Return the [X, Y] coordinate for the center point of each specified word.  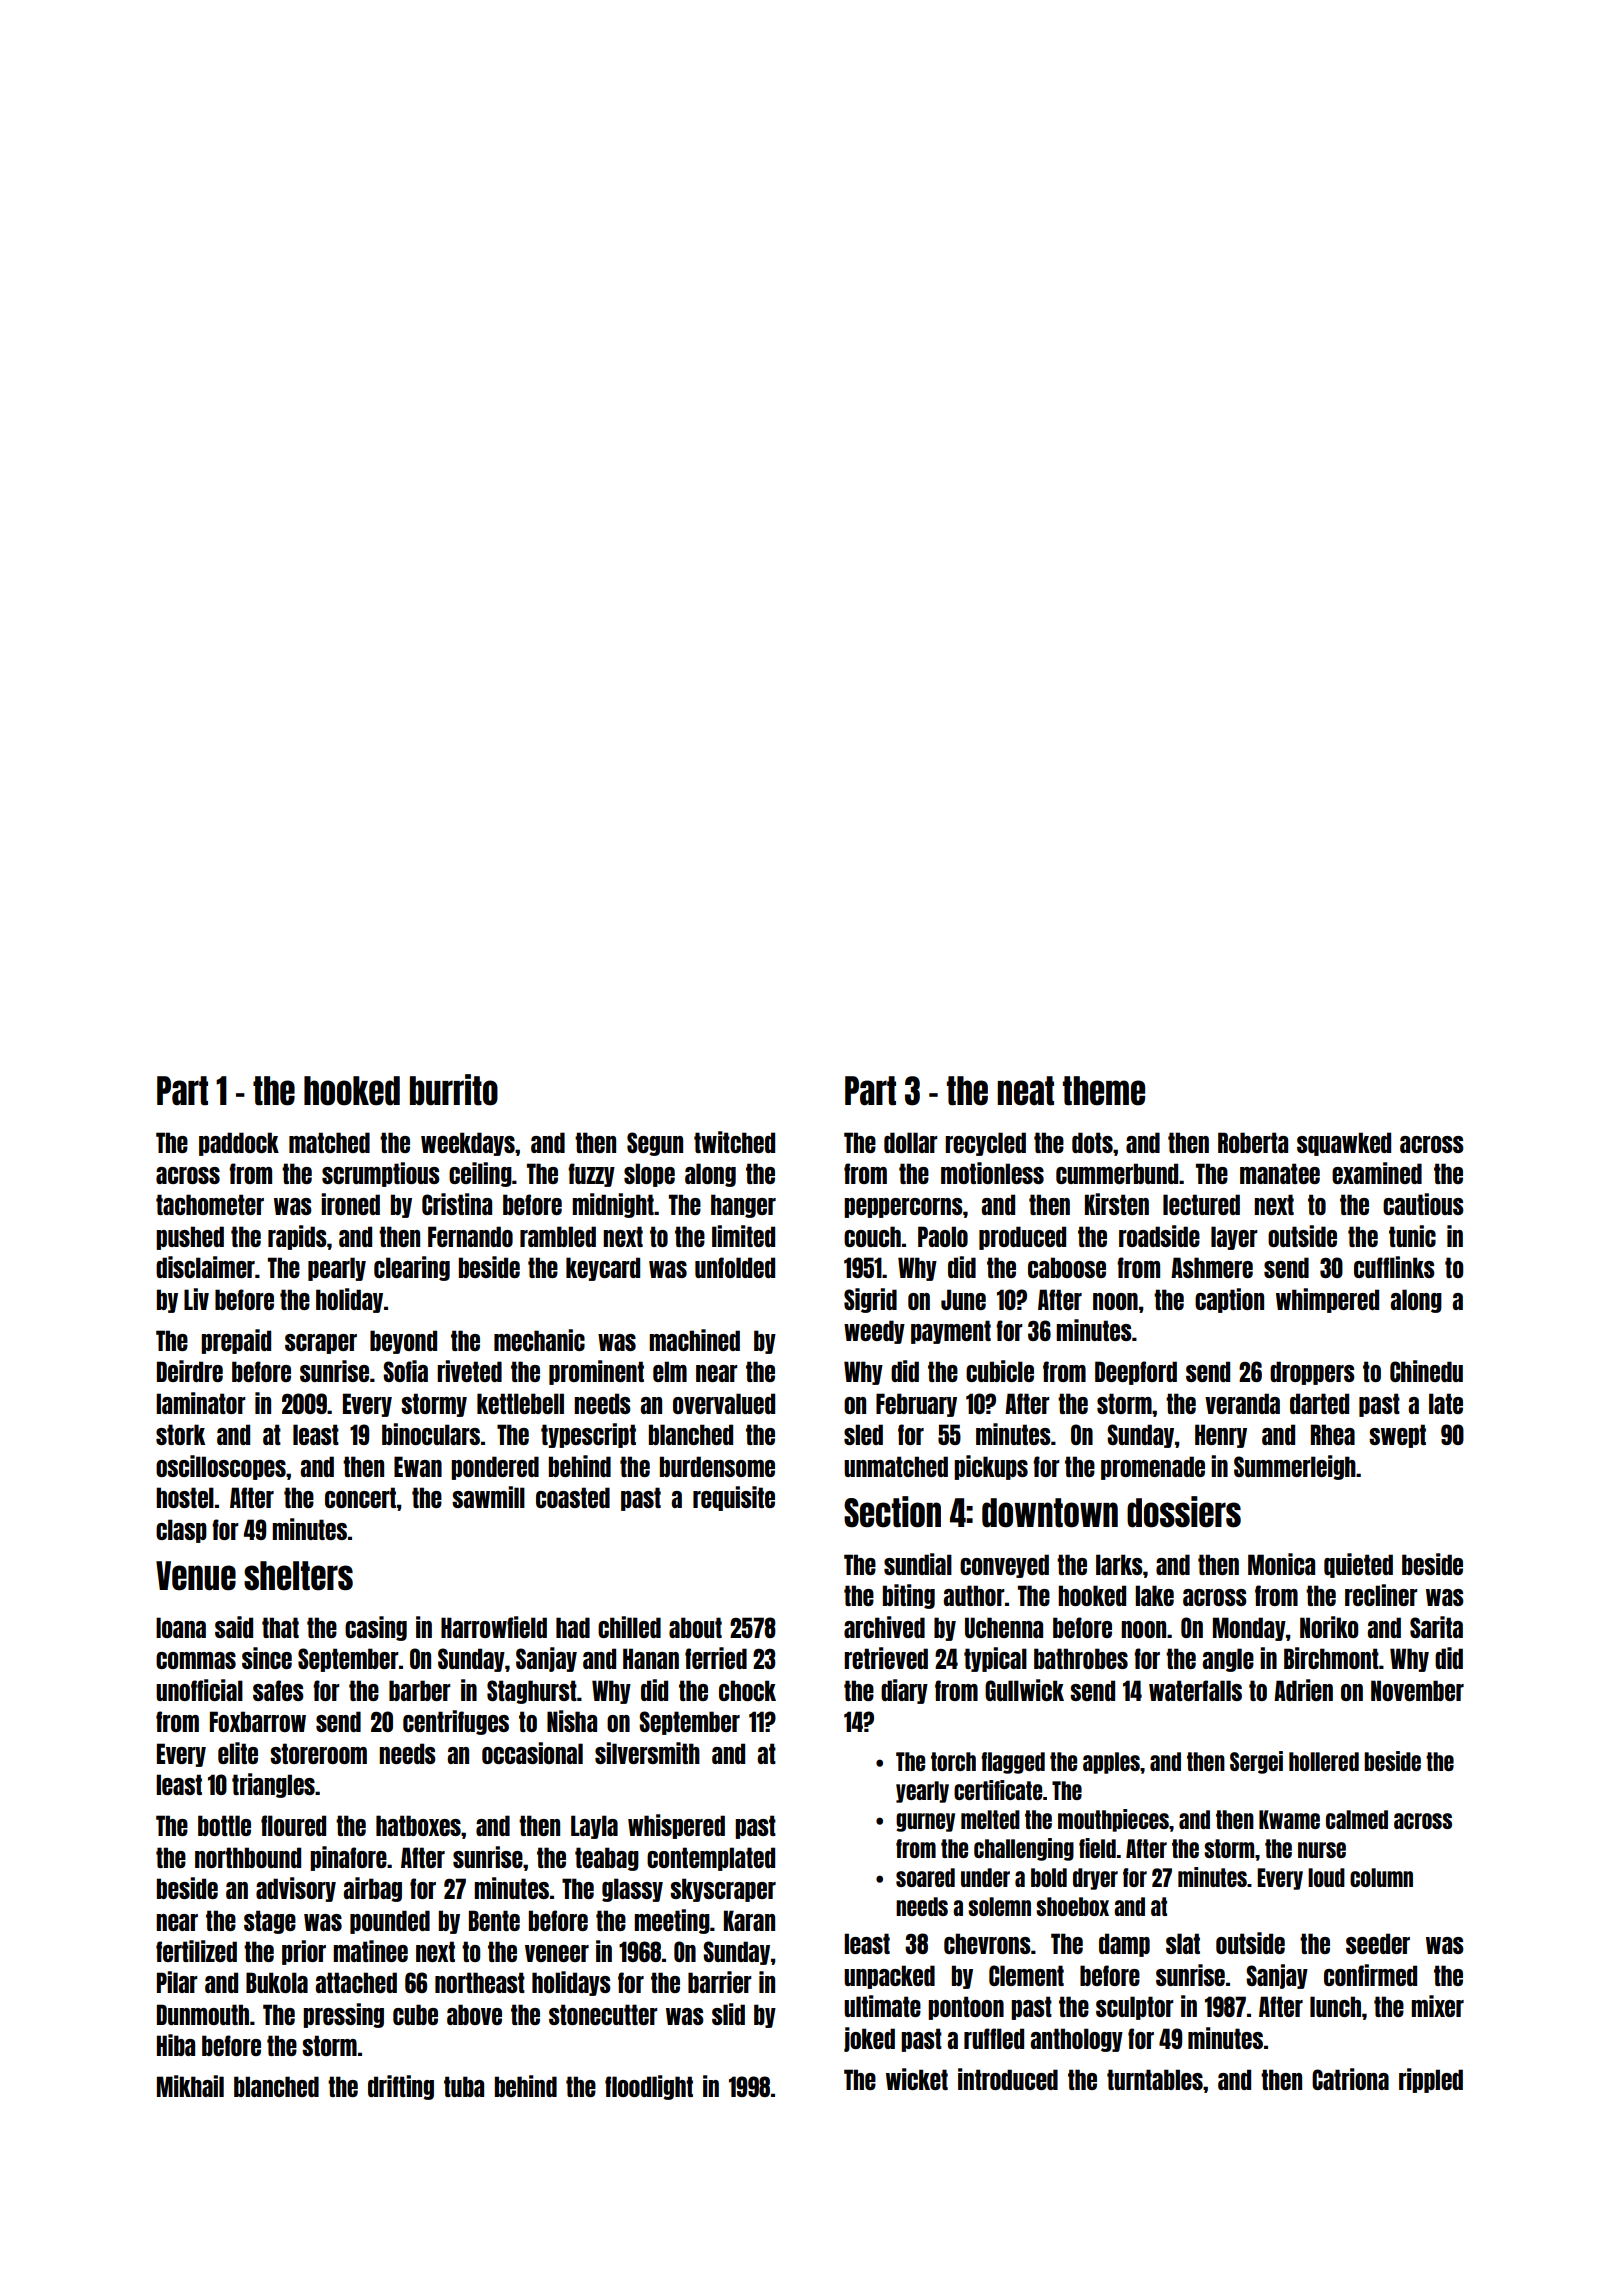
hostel [185, 1497]
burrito [454, 1090]
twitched [734, 1142]
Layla [594, 1827]
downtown [1050, 1513]
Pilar [177, 1982]
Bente [494, 1920]
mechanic [539, 1340]
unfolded [735, 1267]
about [695, 1627]
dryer [1095, 1879]
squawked [1344, 1144]
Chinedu [1426, 1371]
